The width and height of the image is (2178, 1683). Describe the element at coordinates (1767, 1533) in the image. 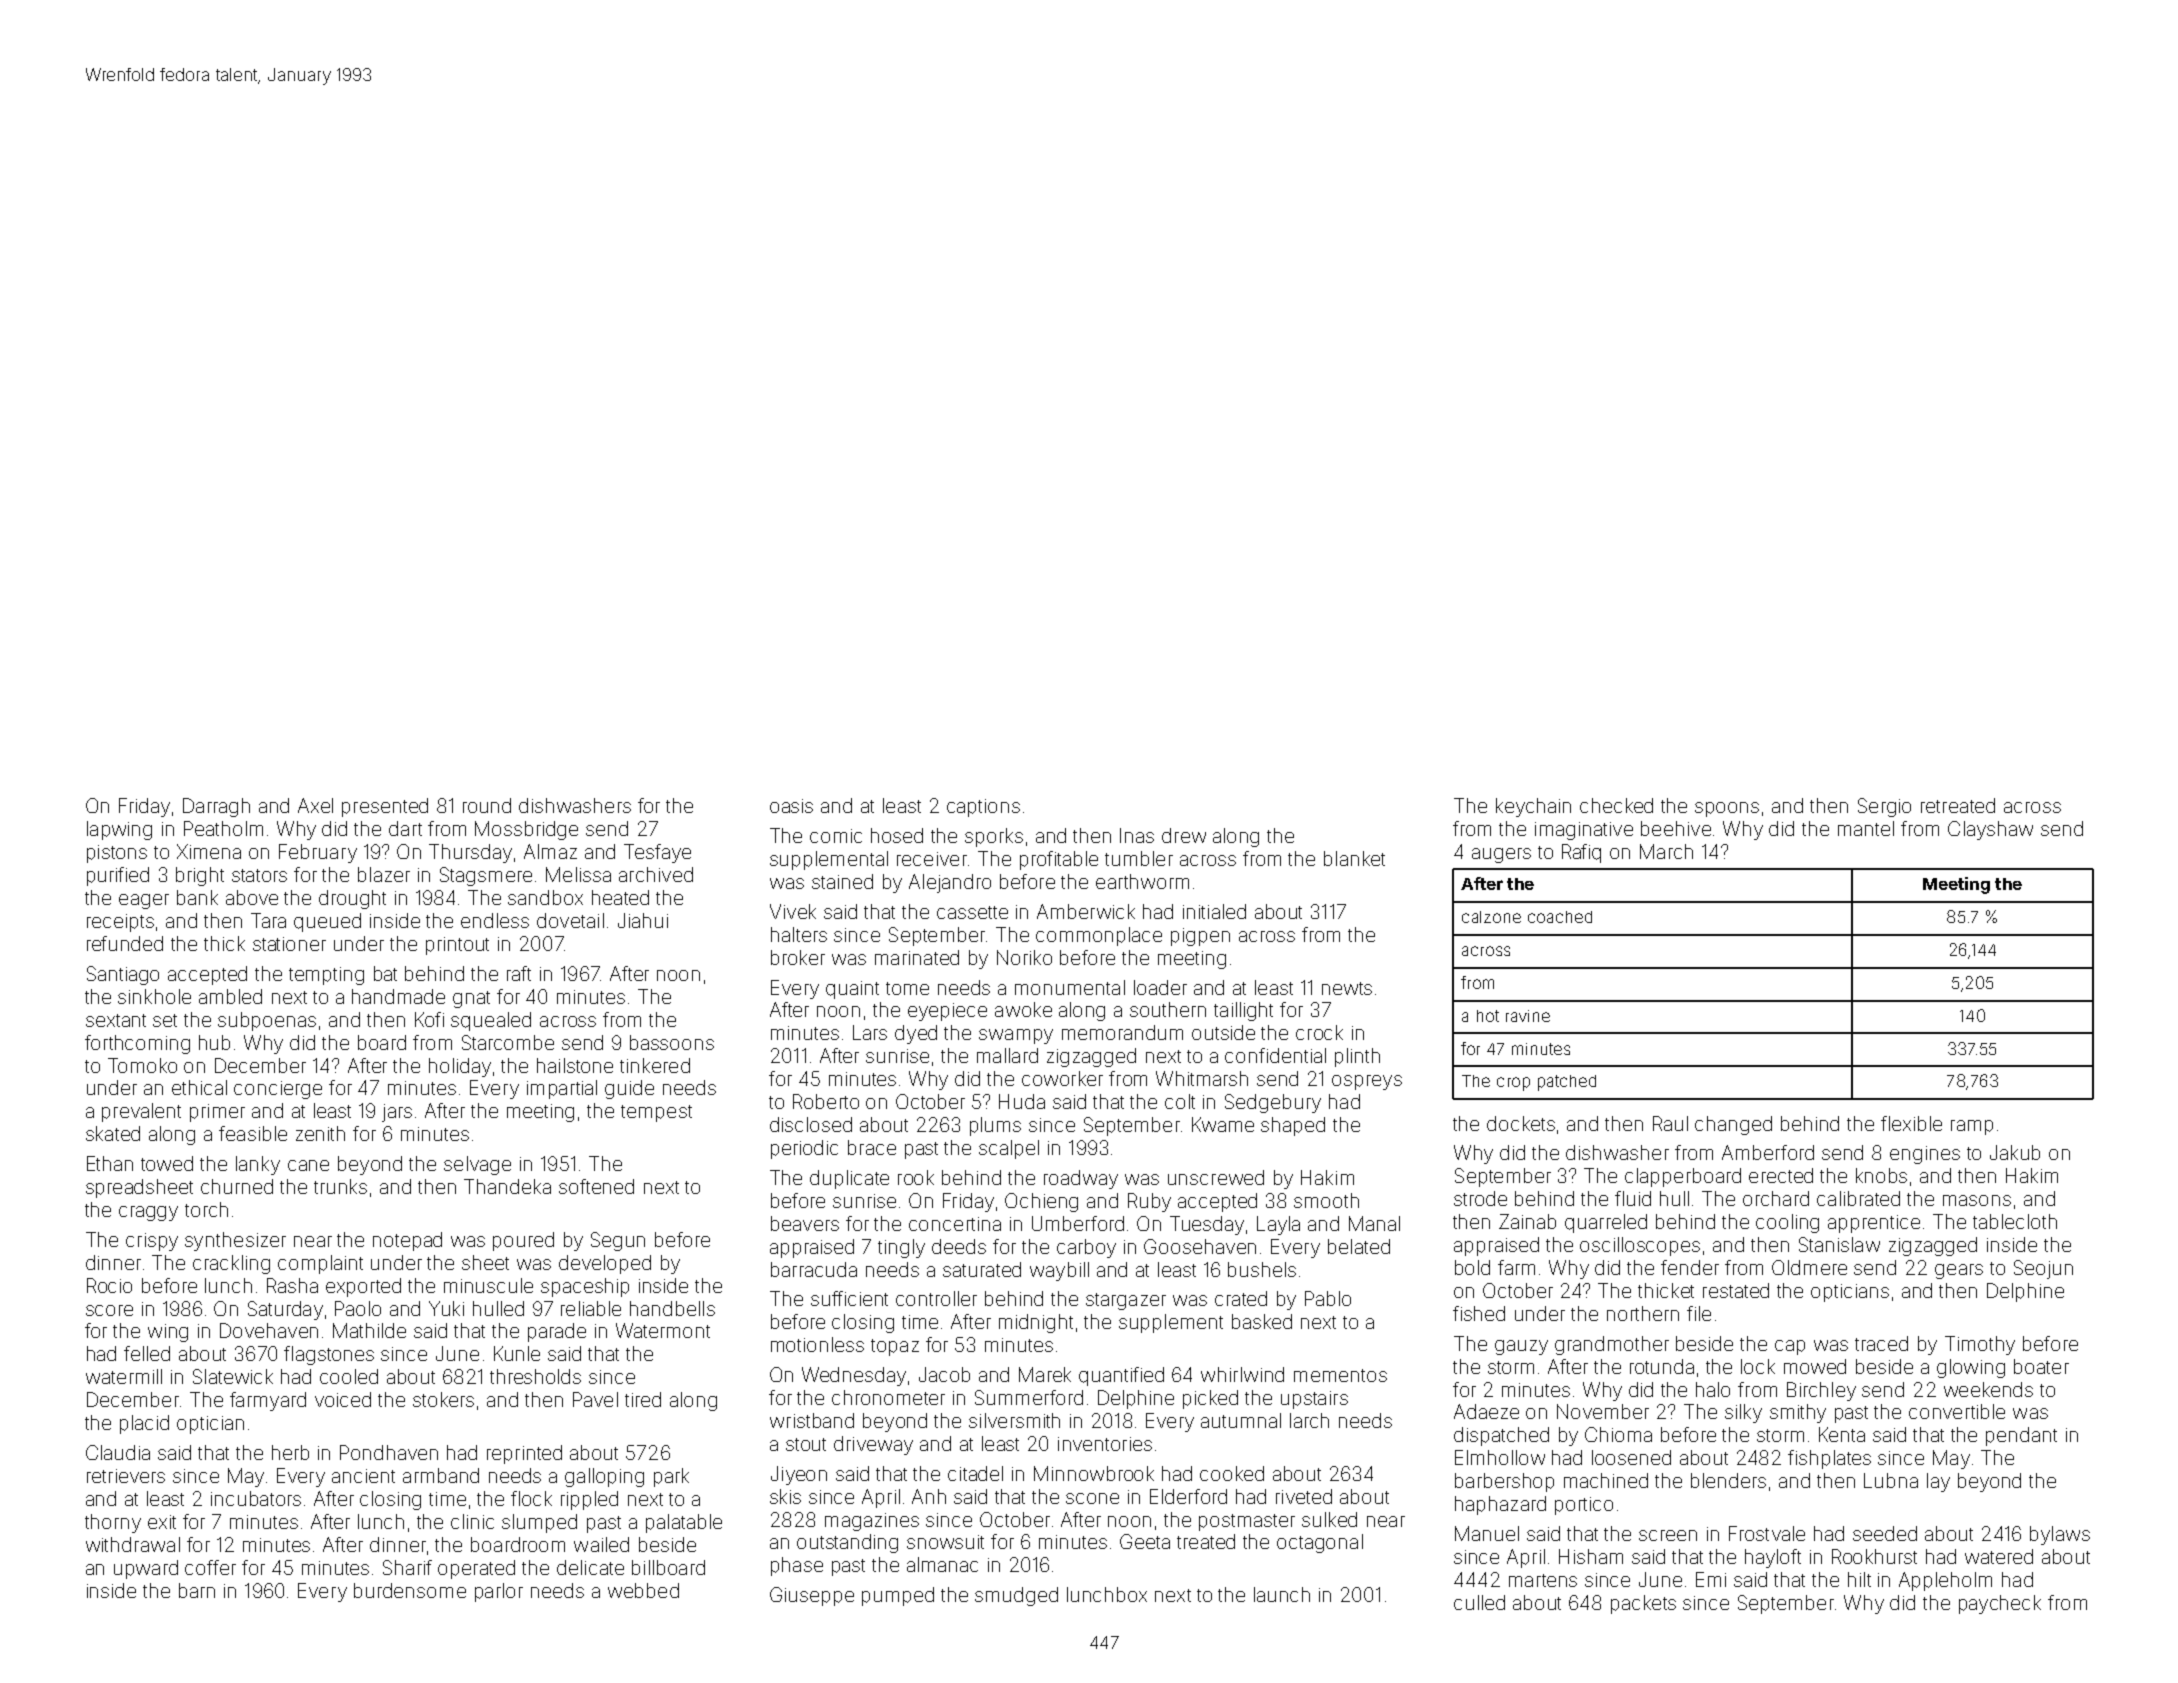

I see `Frostvale` at that location.
